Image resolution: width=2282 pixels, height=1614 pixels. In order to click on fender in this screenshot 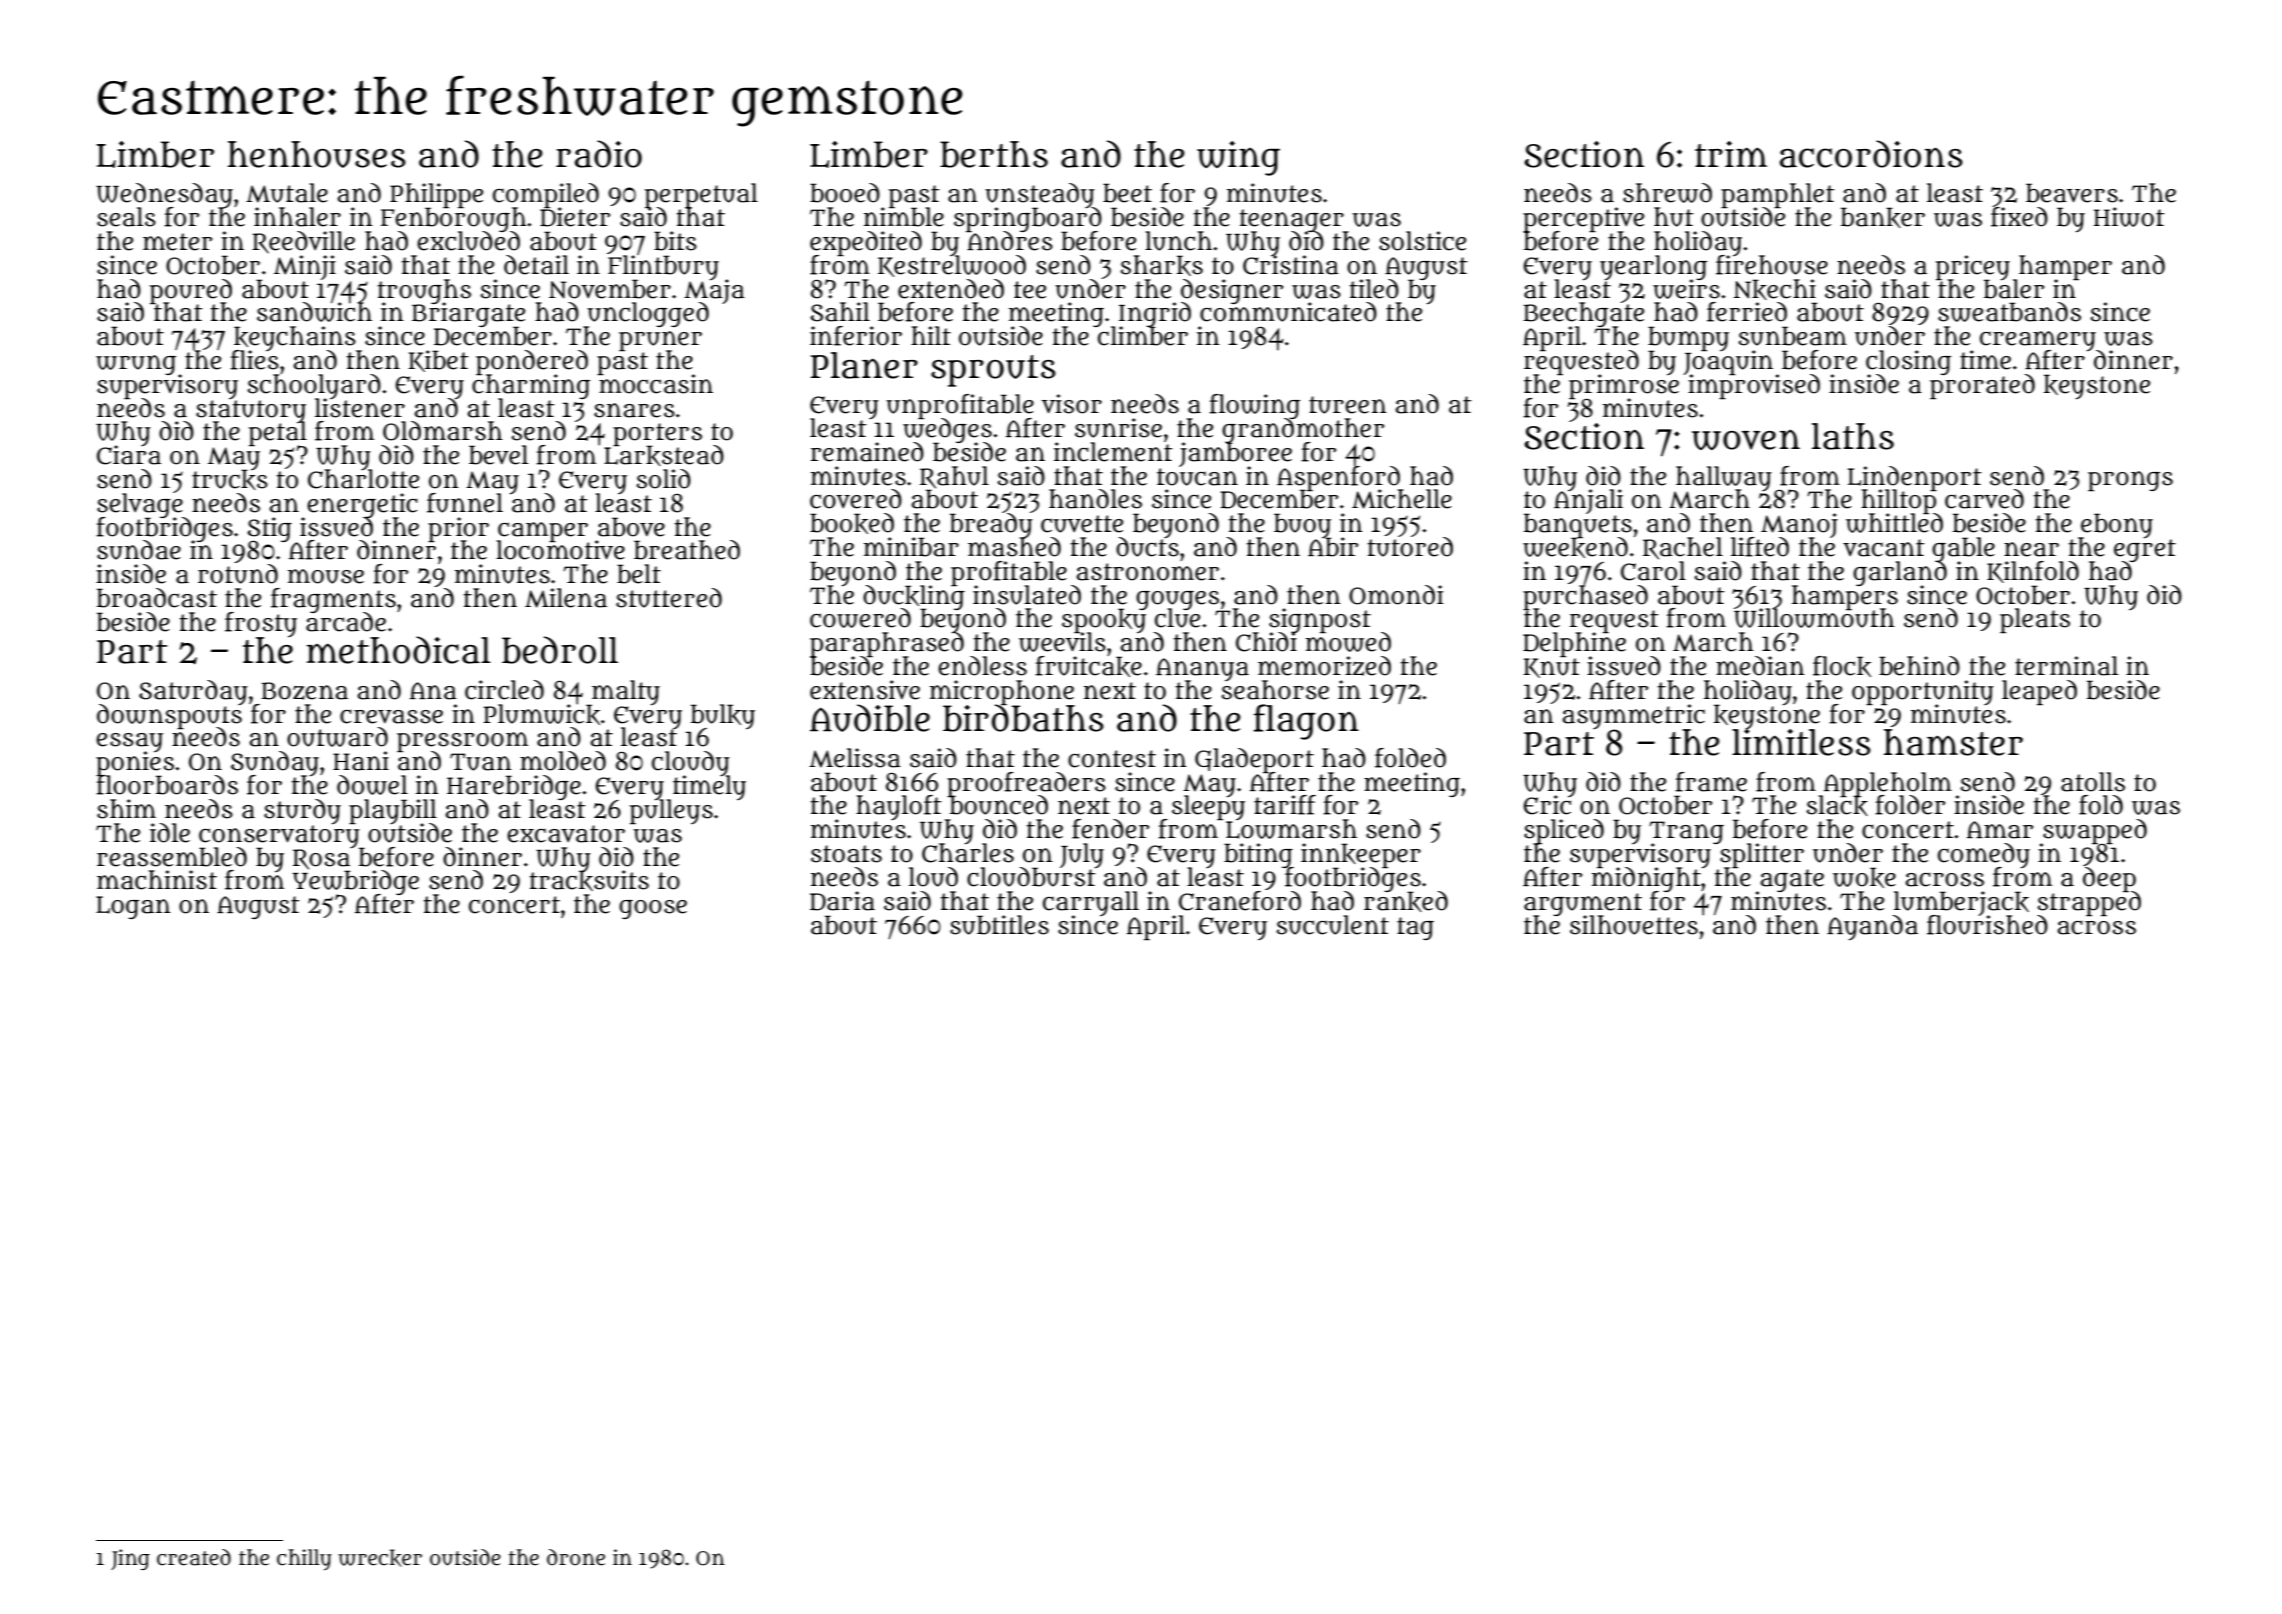, I will do `click(1110, 829)`.
